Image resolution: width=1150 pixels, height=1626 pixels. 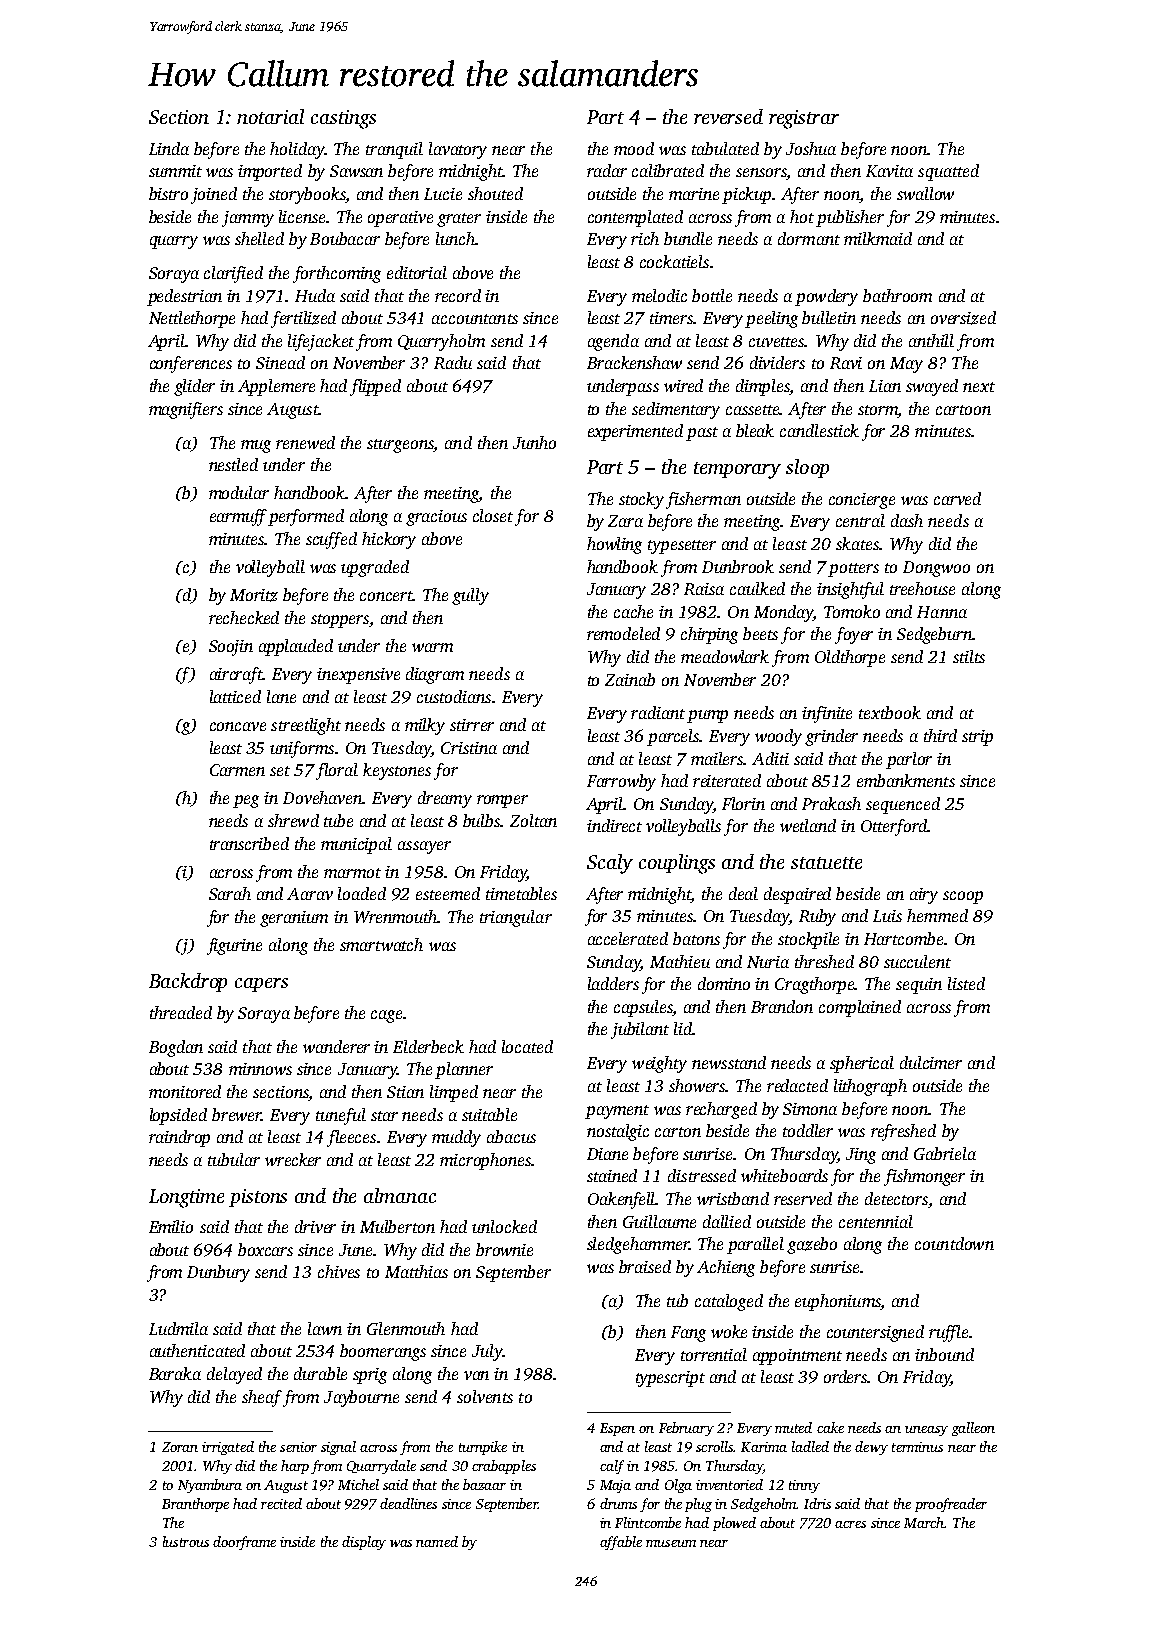 What do you see at coordinates (231, 648) in the image?
I see `Soojin` at bounding box center [231, 648].
